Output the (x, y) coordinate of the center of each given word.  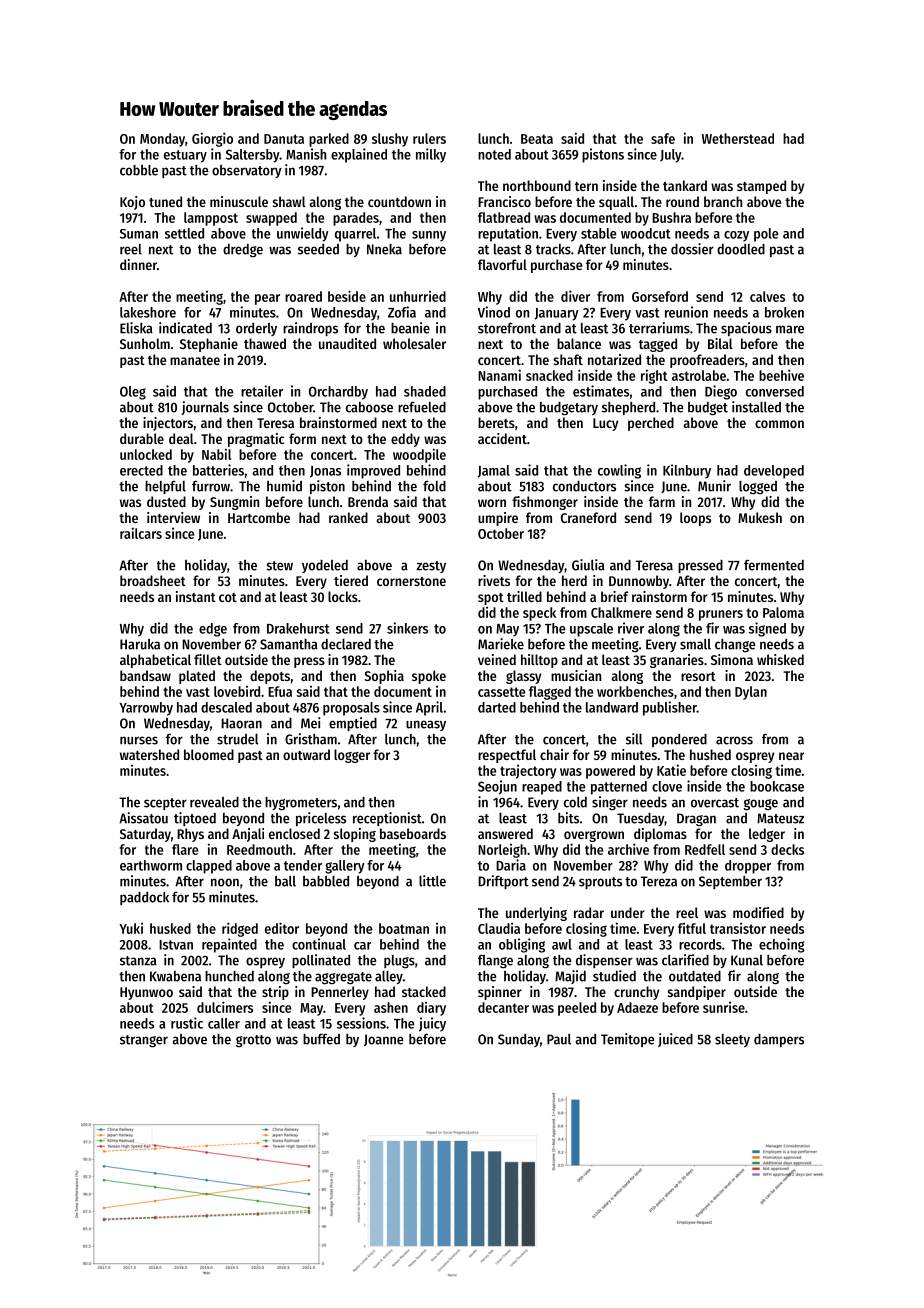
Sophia (384, 677)
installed (756, 407)
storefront (507, 328)
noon (225, 882)
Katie (671, 770)
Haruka (140, 644)
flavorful (502, 264)
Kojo (132, 203)
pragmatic (256, 440)
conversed (775, 391)
